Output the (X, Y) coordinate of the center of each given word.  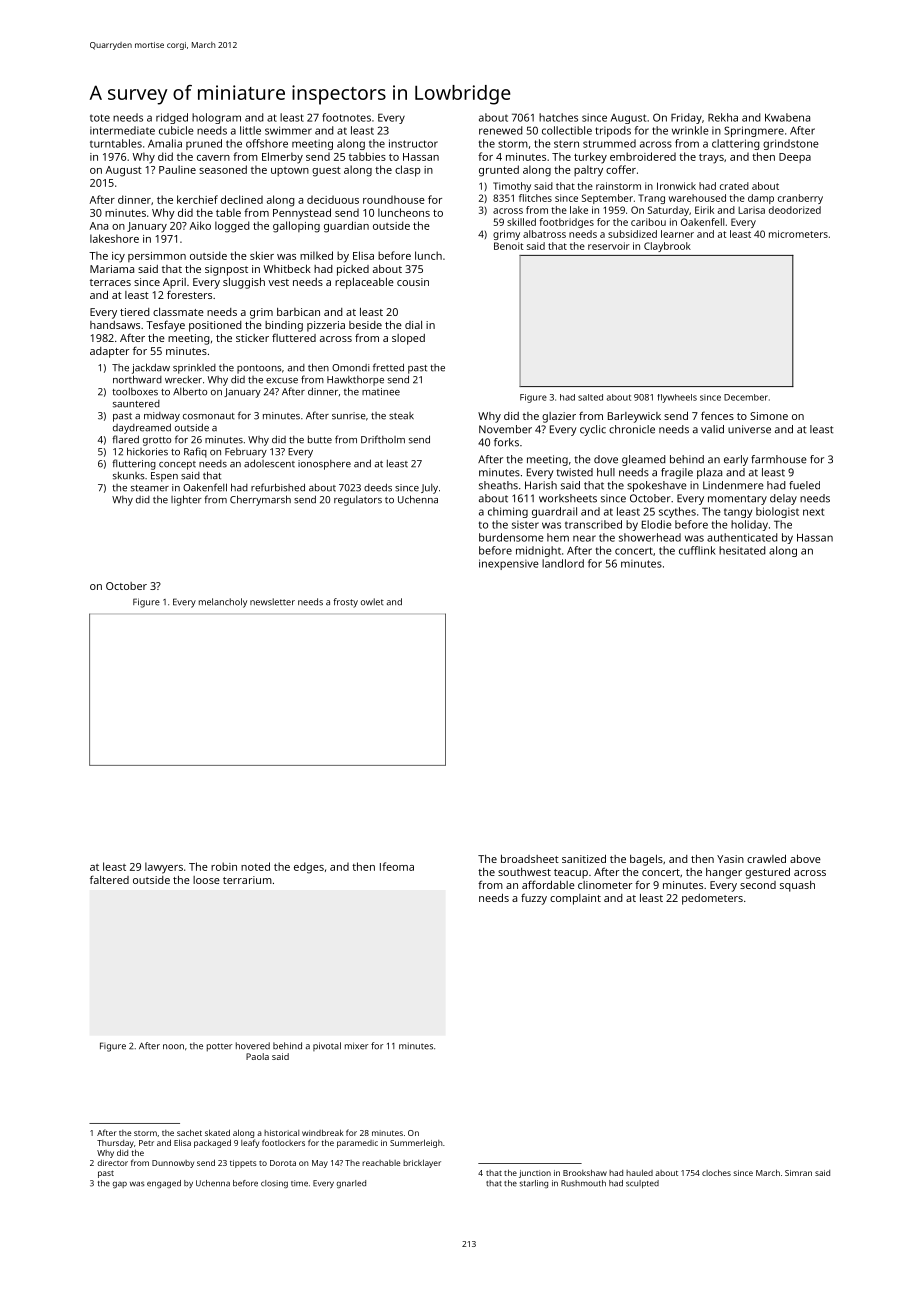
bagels (646, 860)
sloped (408, 339)
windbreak (323, 1132)
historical (281, 1133)
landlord (563, 563)
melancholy (223, 603)
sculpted (642, 1184)
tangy (738, 513)
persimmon (157, 257)
